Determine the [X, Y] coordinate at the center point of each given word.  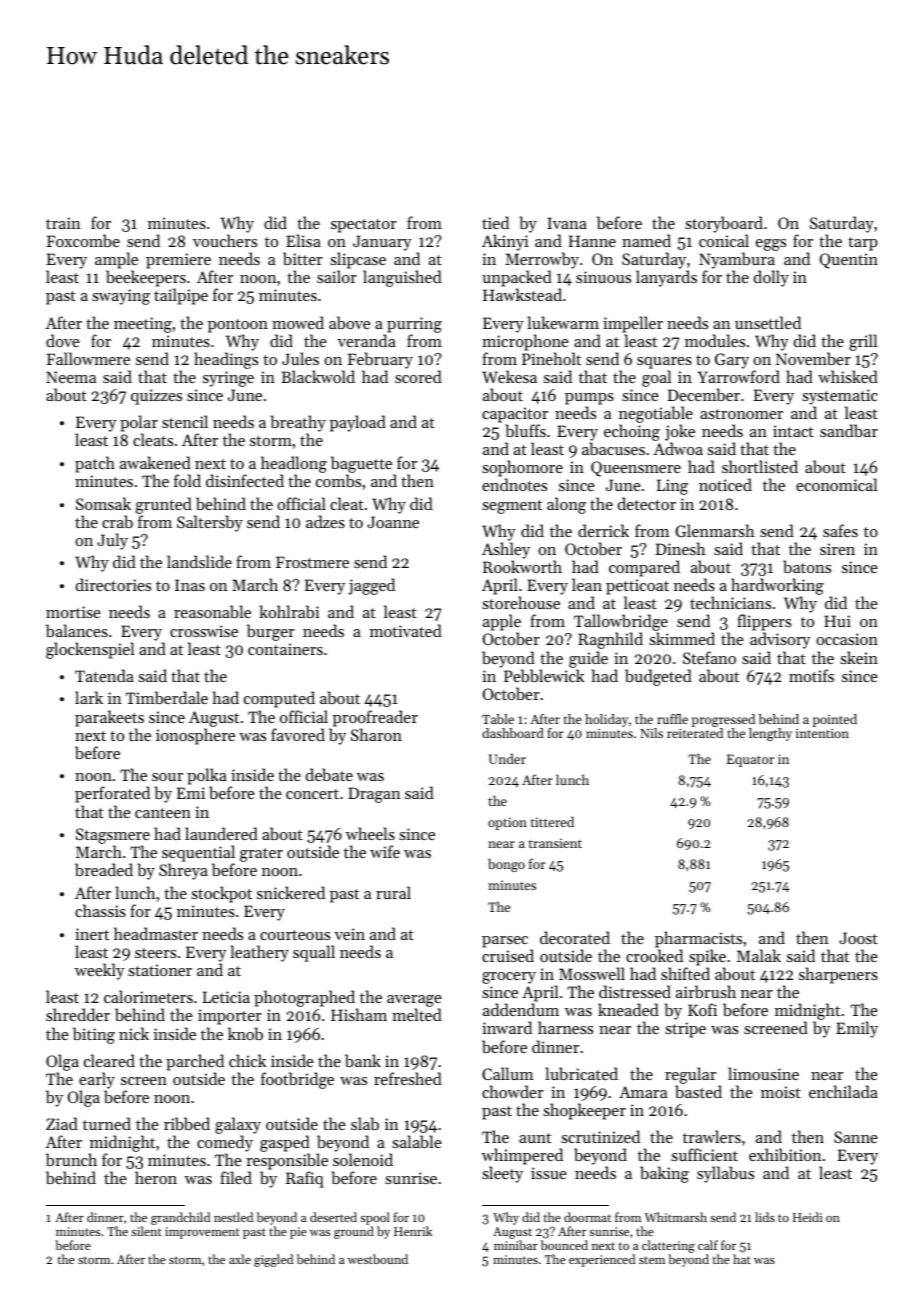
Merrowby [542, 260]
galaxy [238, 1125]
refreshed [408, 1078]
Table [498, 719]
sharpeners [838, 975]
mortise [73, 612]
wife [385, 851]
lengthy [770, 734]
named [646, 240]
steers [155, 953]
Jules [300, 358]
